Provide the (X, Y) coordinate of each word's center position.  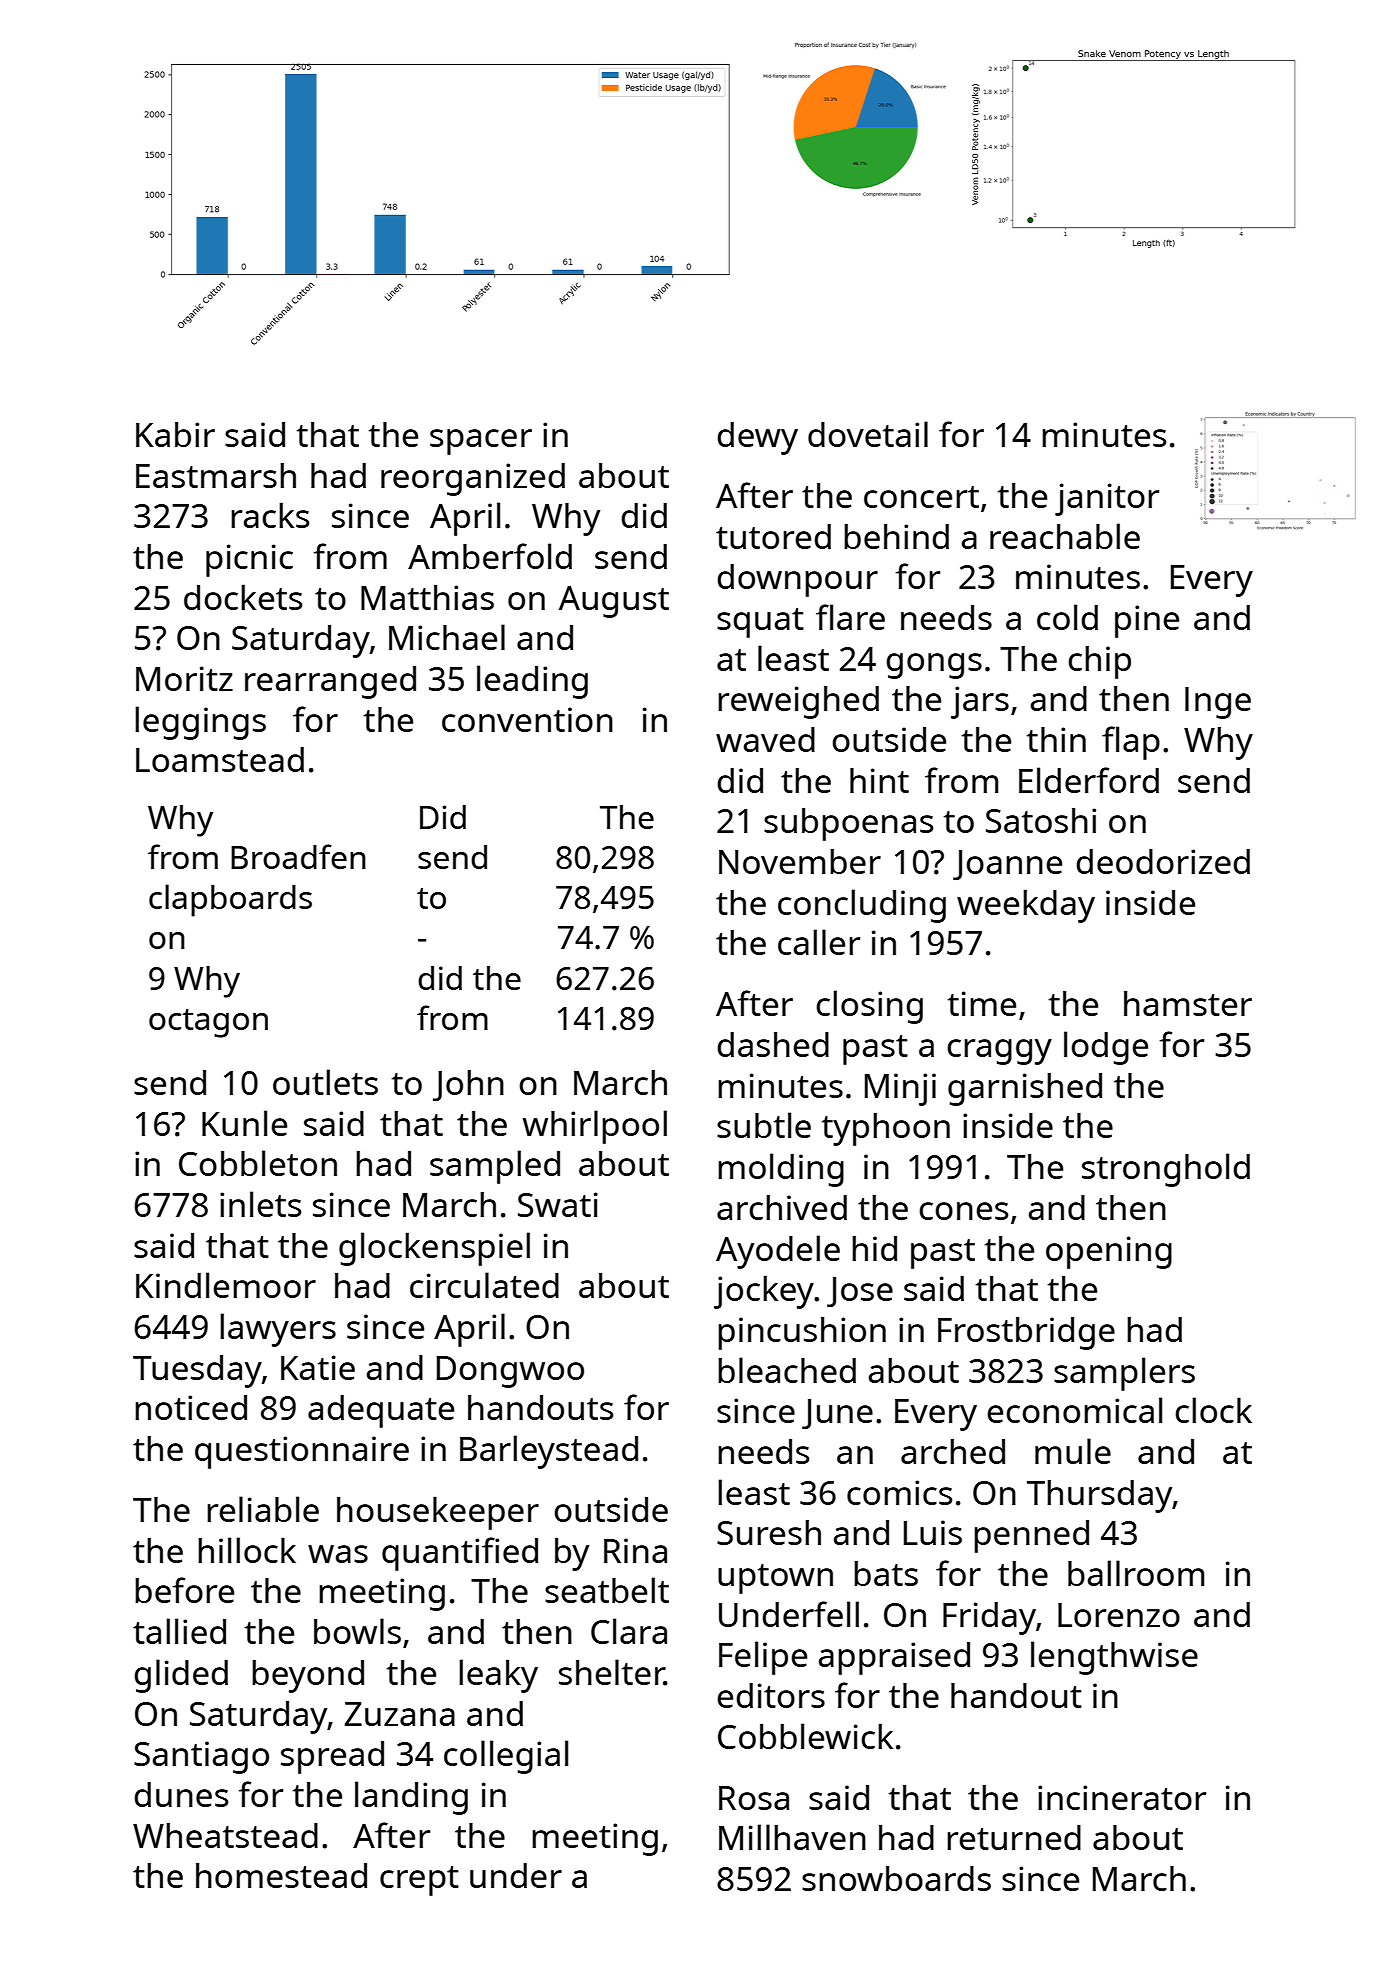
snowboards (896, 1878)
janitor (1107, 499)
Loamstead (220, 759)
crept (419, 1881)
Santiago (201, 1757)
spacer (481, 442)
